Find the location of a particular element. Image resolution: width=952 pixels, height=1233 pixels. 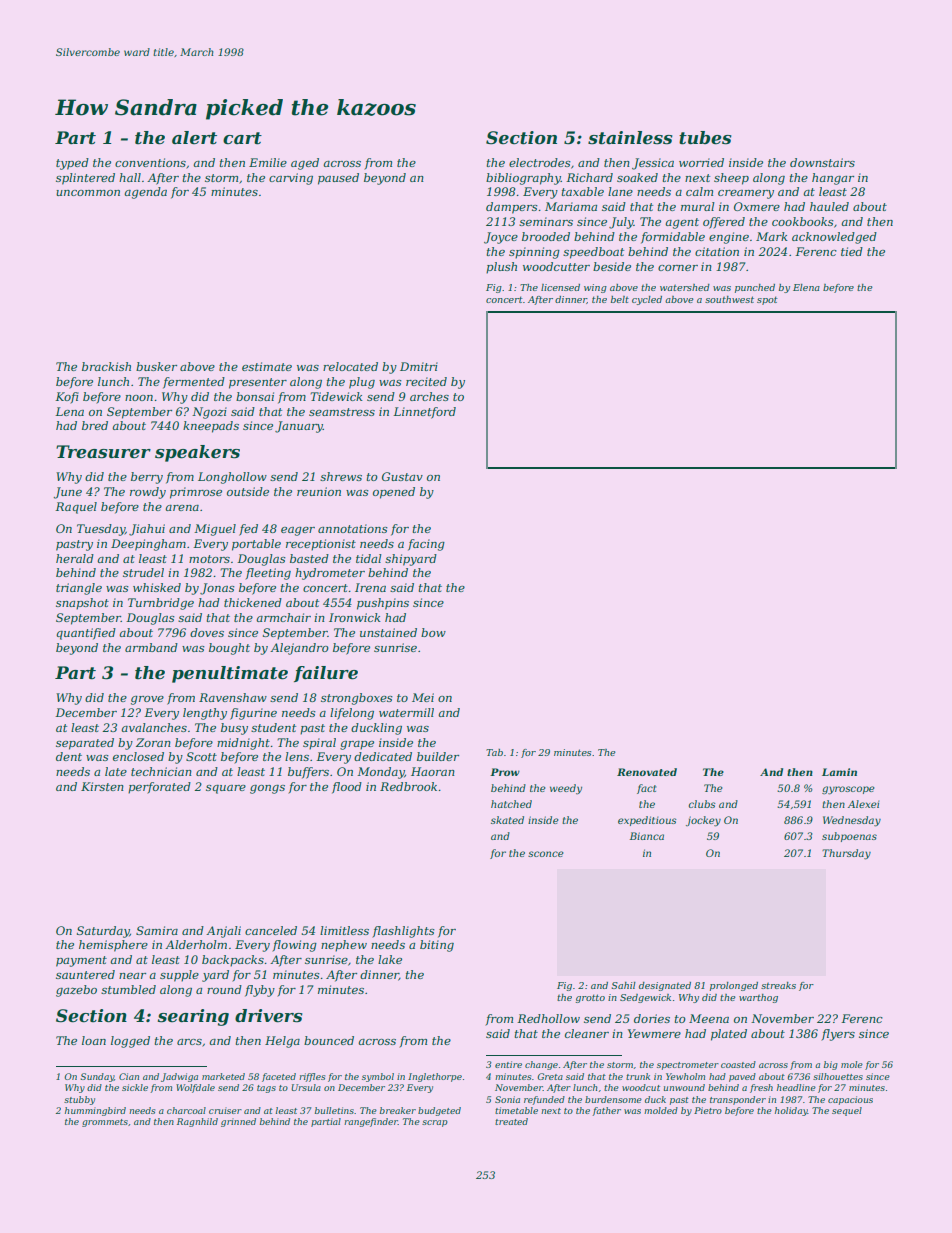

agenda is located at coordinates (145, 193).
